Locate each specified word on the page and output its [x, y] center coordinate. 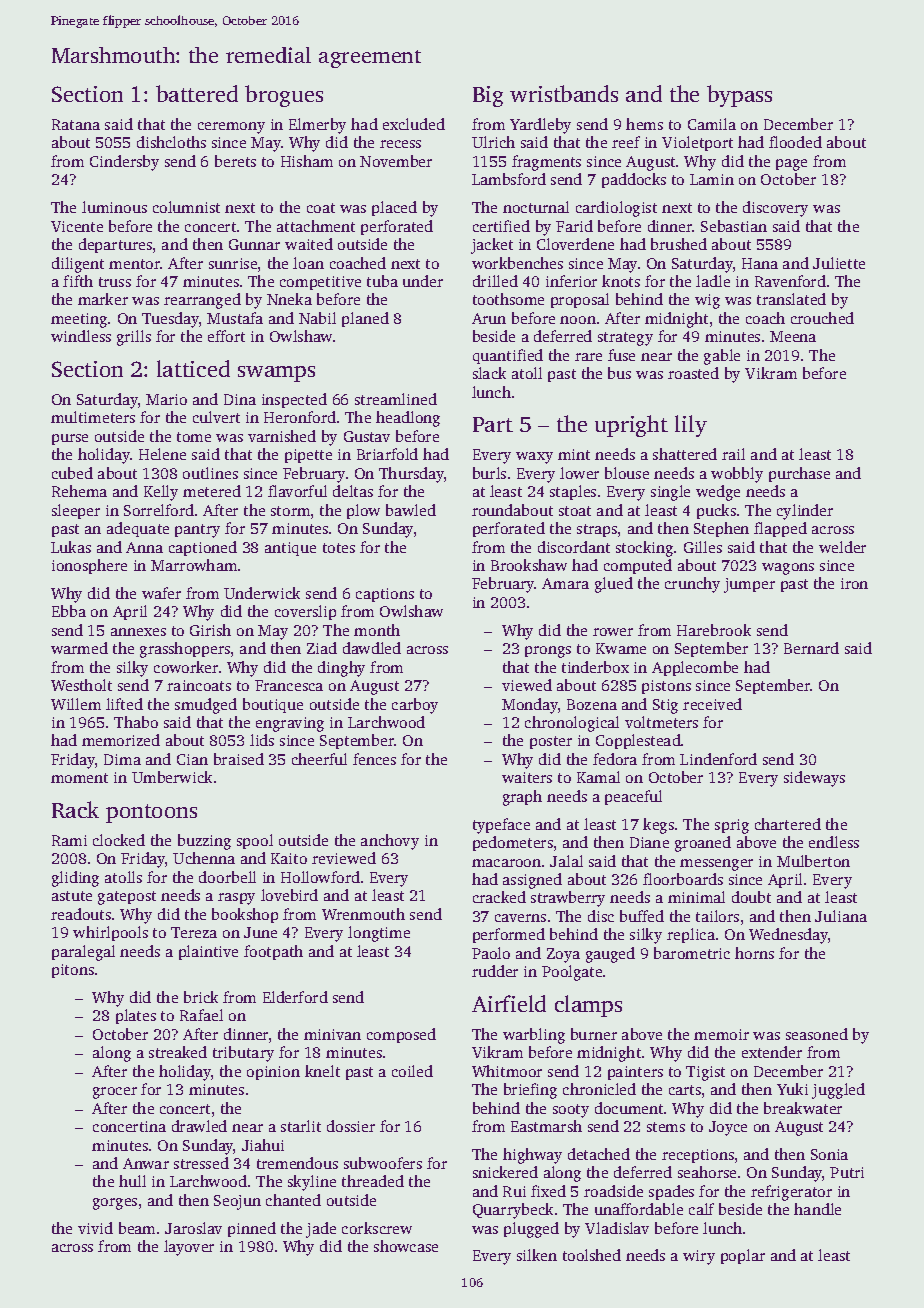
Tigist [705, 1073]
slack [489, 373]
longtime [379, 934]
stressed [201, 1163]
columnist [186, 207]
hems [644, 124]
